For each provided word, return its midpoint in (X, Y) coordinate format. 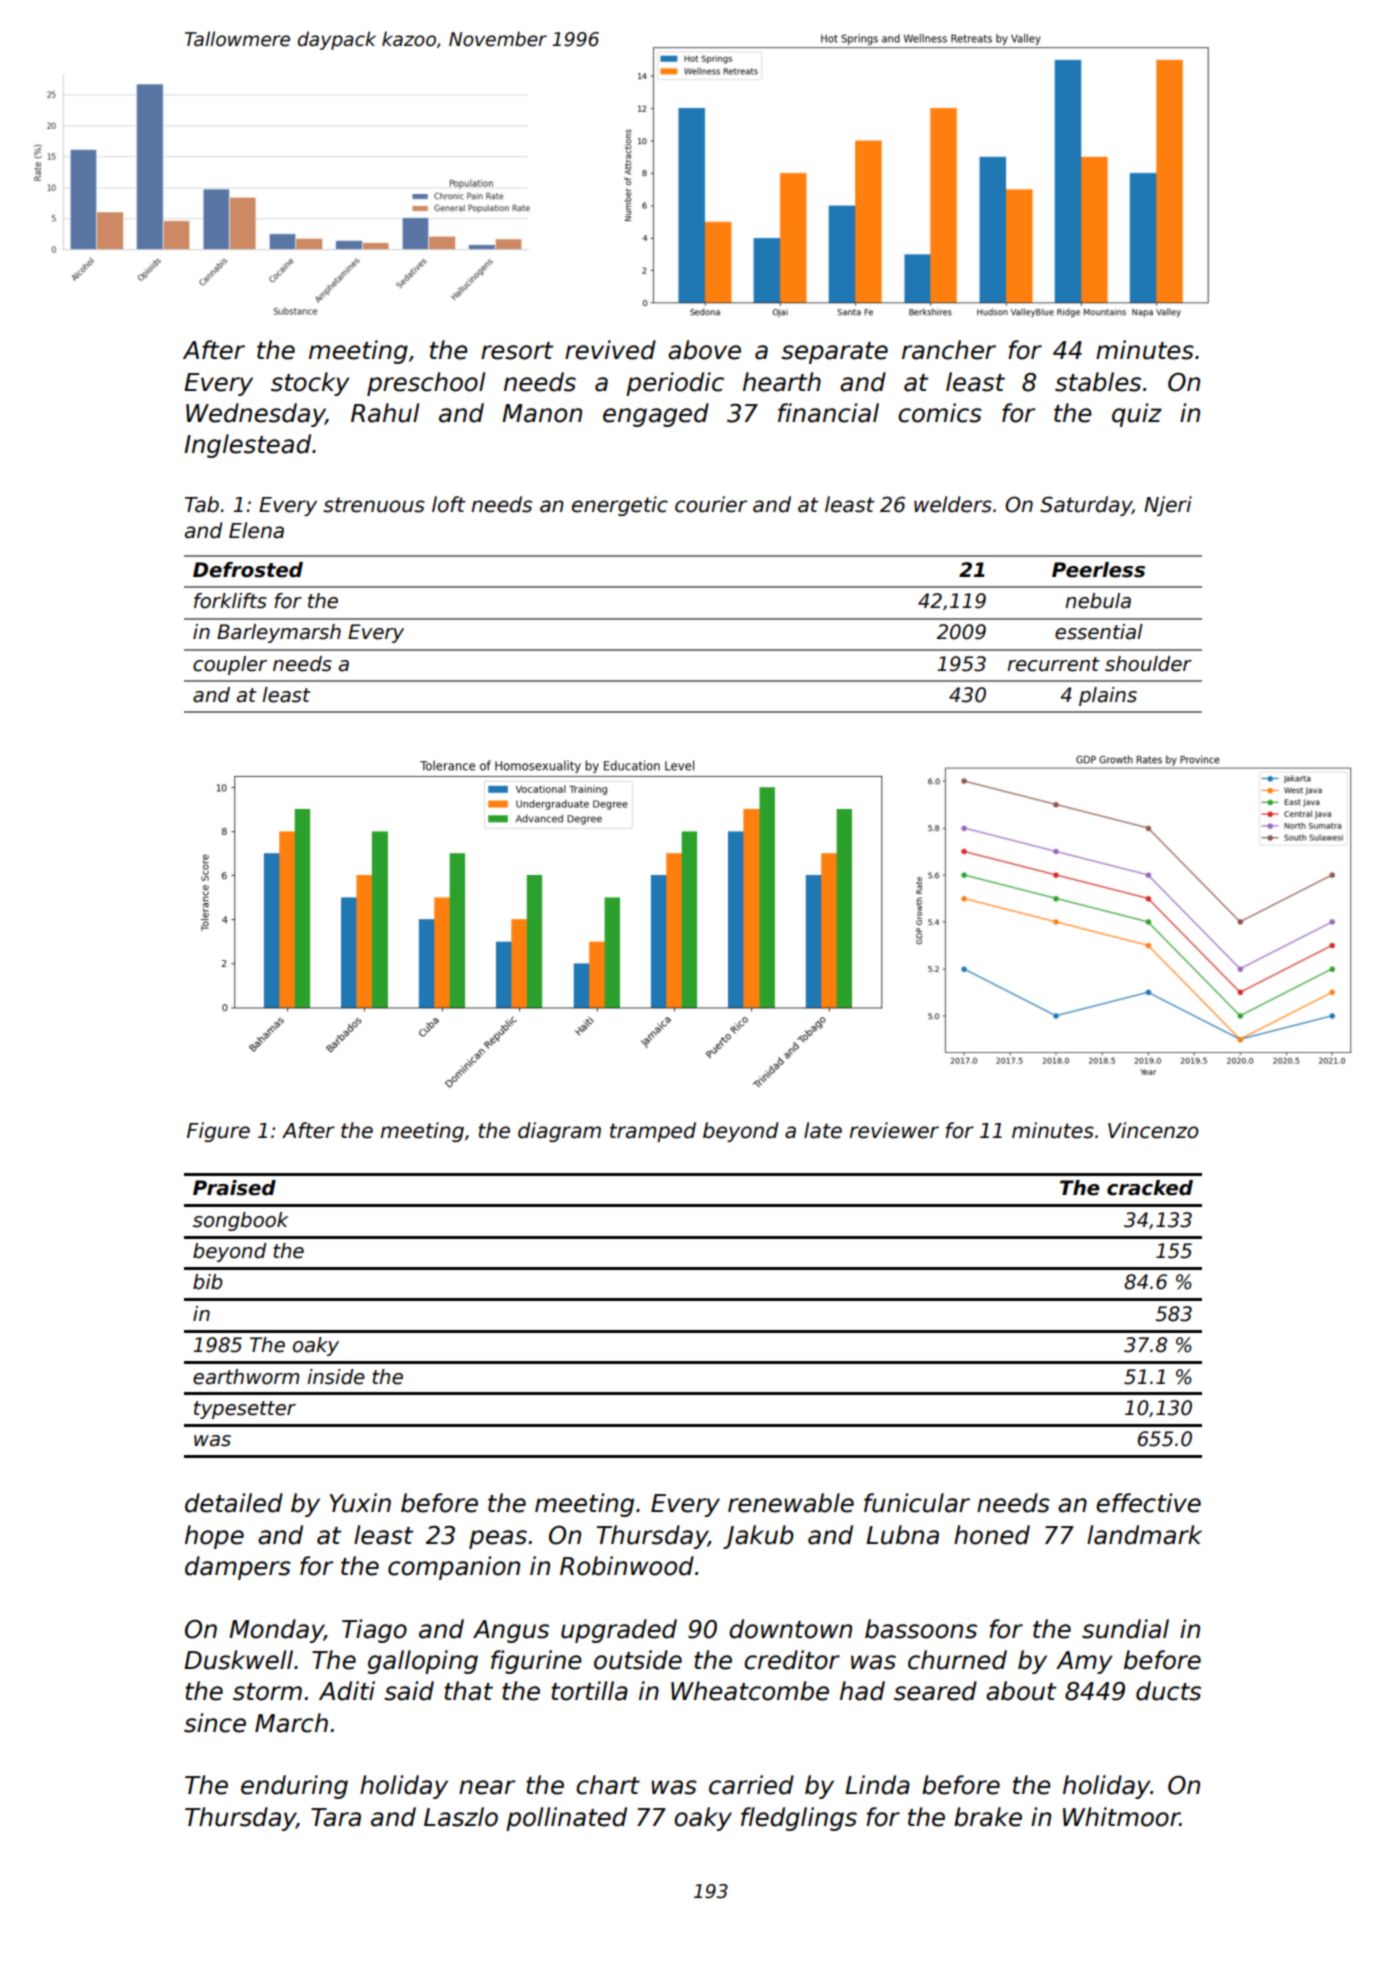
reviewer (894, 1130)
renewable (791, 1503)
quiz (1137, 415)
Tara (336, 1817)
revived (610, 350)
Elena (256, 530)
